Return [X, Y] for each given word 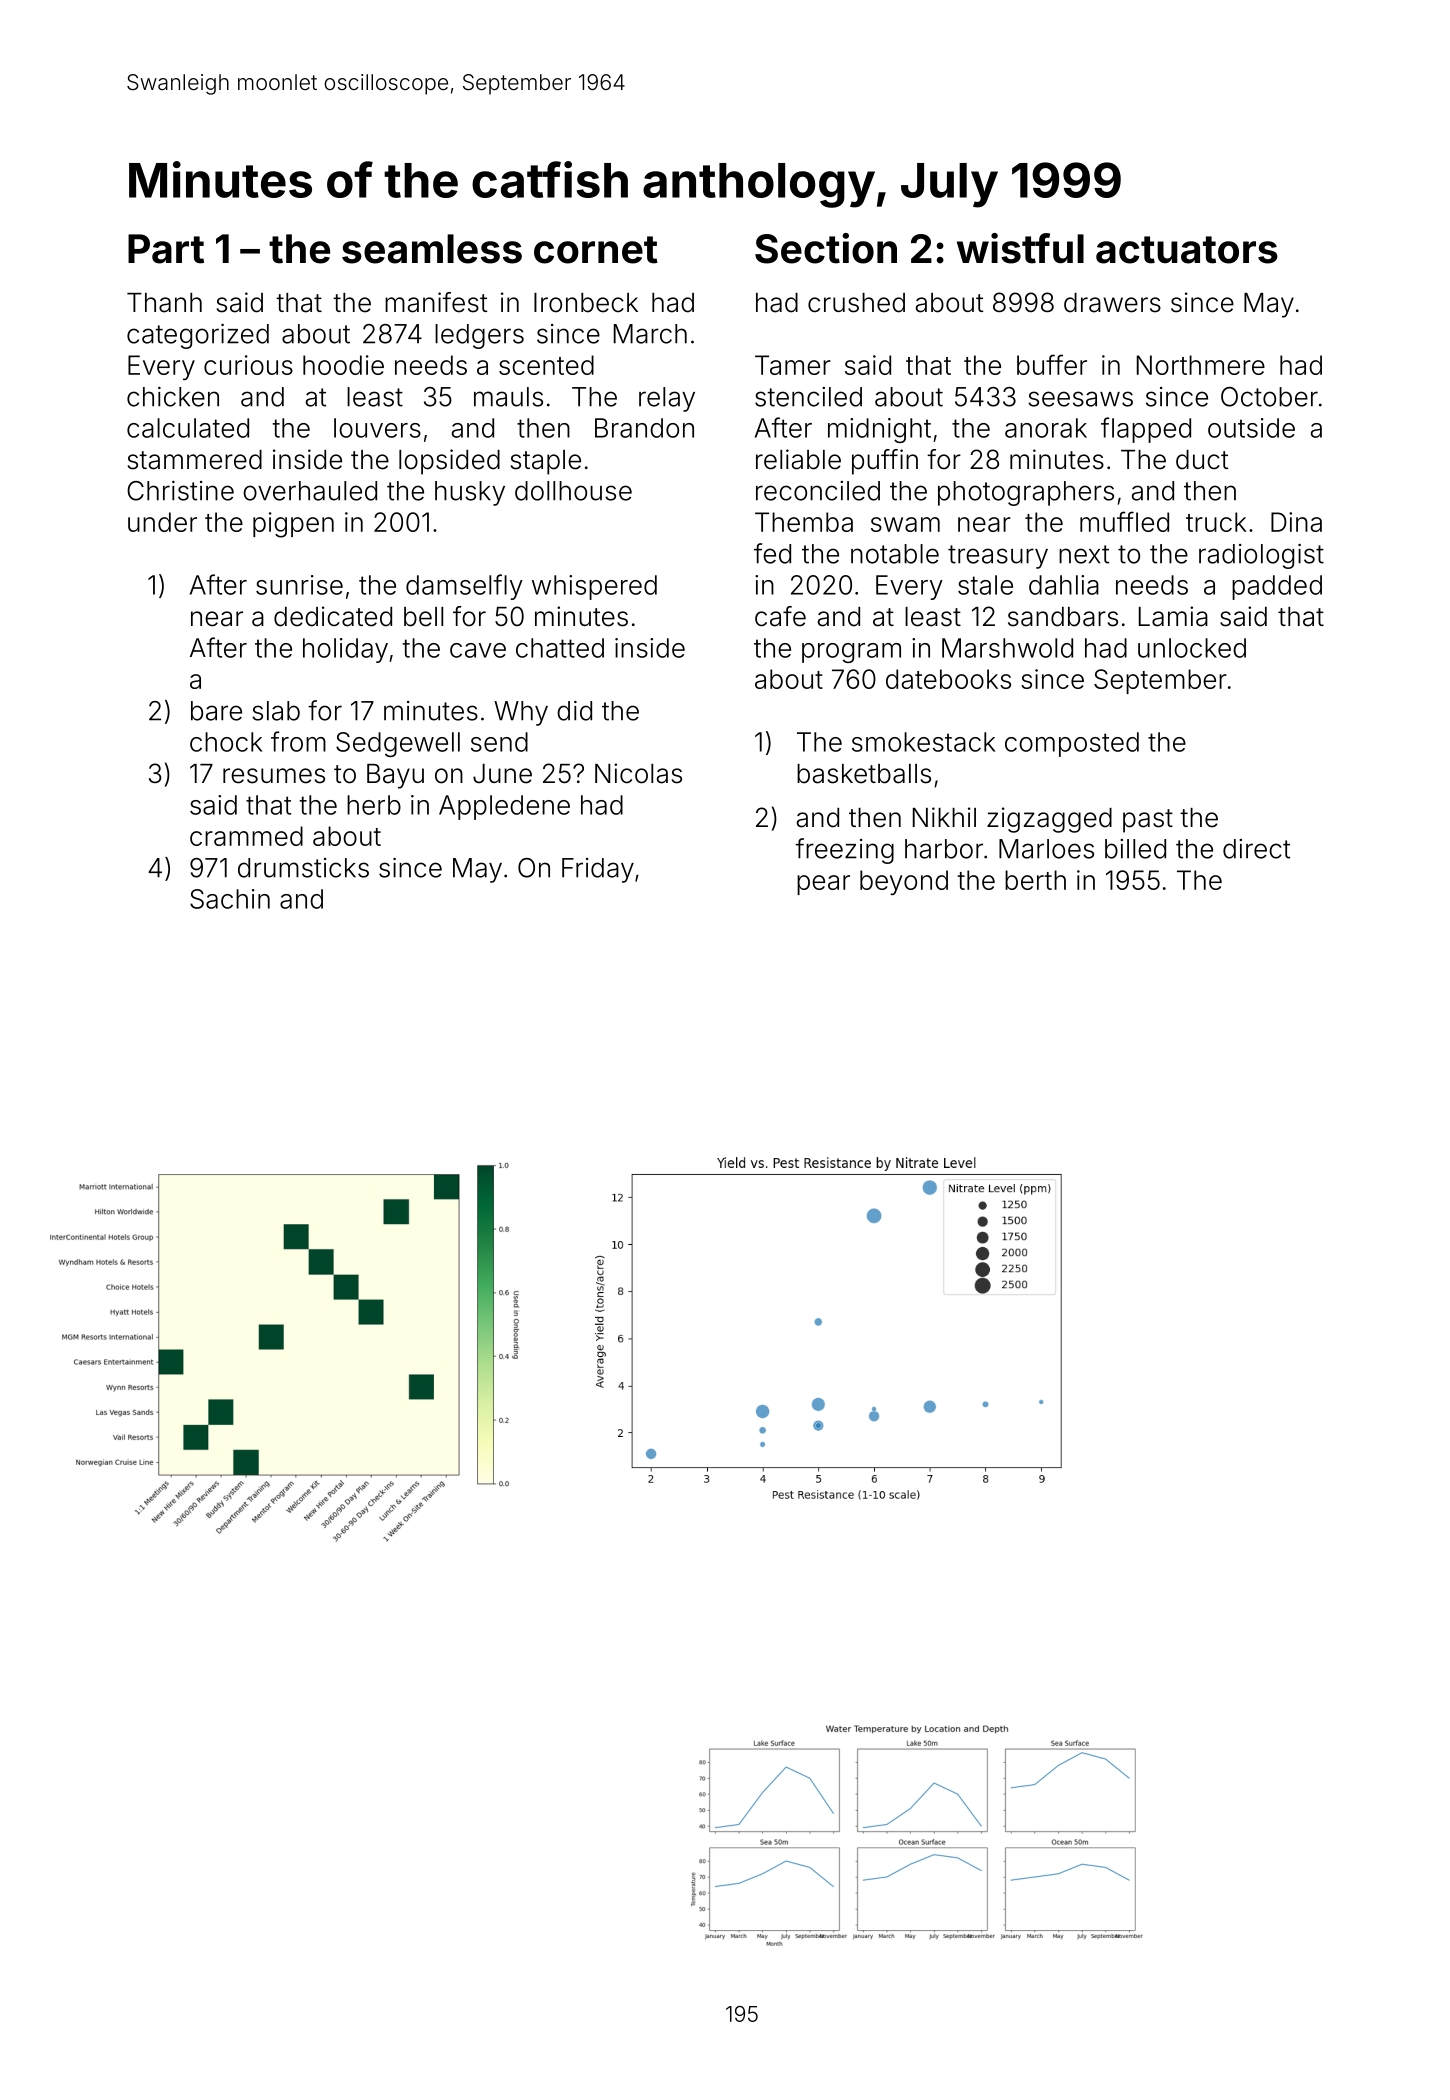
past [1148, 821]
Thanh [164, 303]
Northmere [1201, 365]
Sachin [230, 899]
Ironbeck [586, 303]
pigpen [293, 525]
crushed [856, 303]
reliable [798, 459]
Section [826, 248]
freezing [844, 851]
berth [1035, 880]
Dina [1296, 522]
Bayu [395, 776]
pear [823, 885]
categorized [198, 336]
